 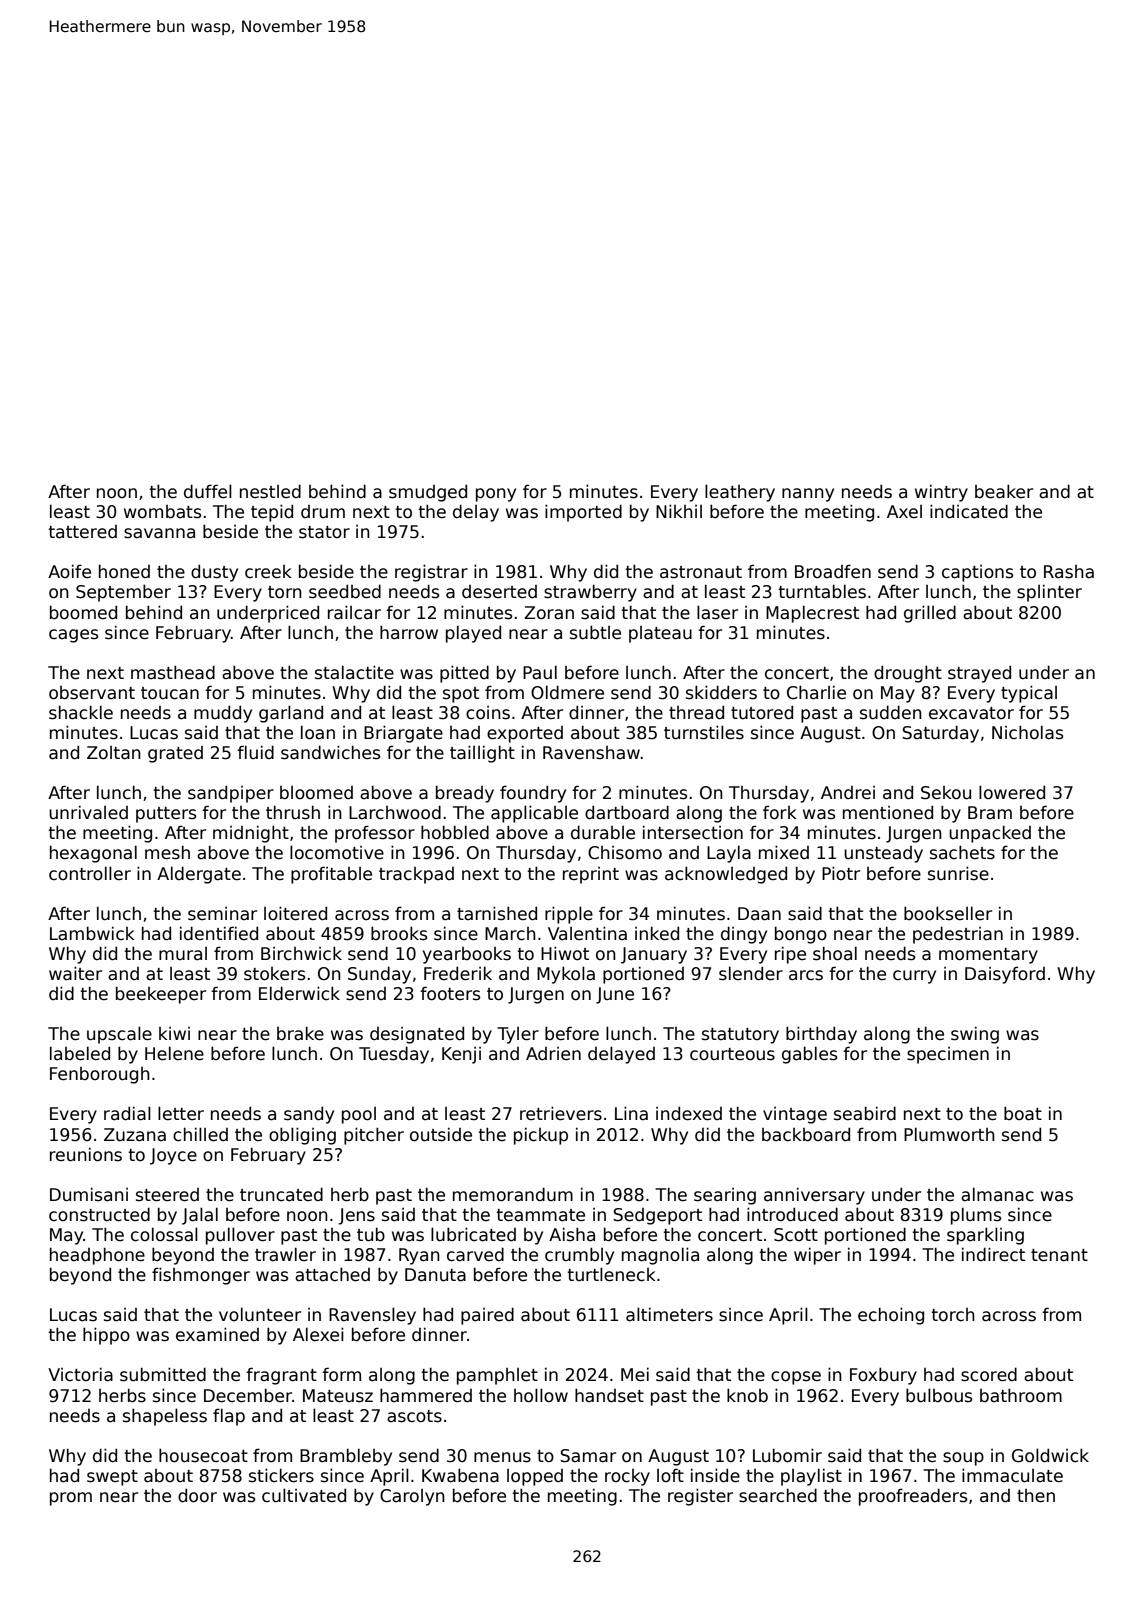 I want to click on Charlie, so click(x=816, y=692).
